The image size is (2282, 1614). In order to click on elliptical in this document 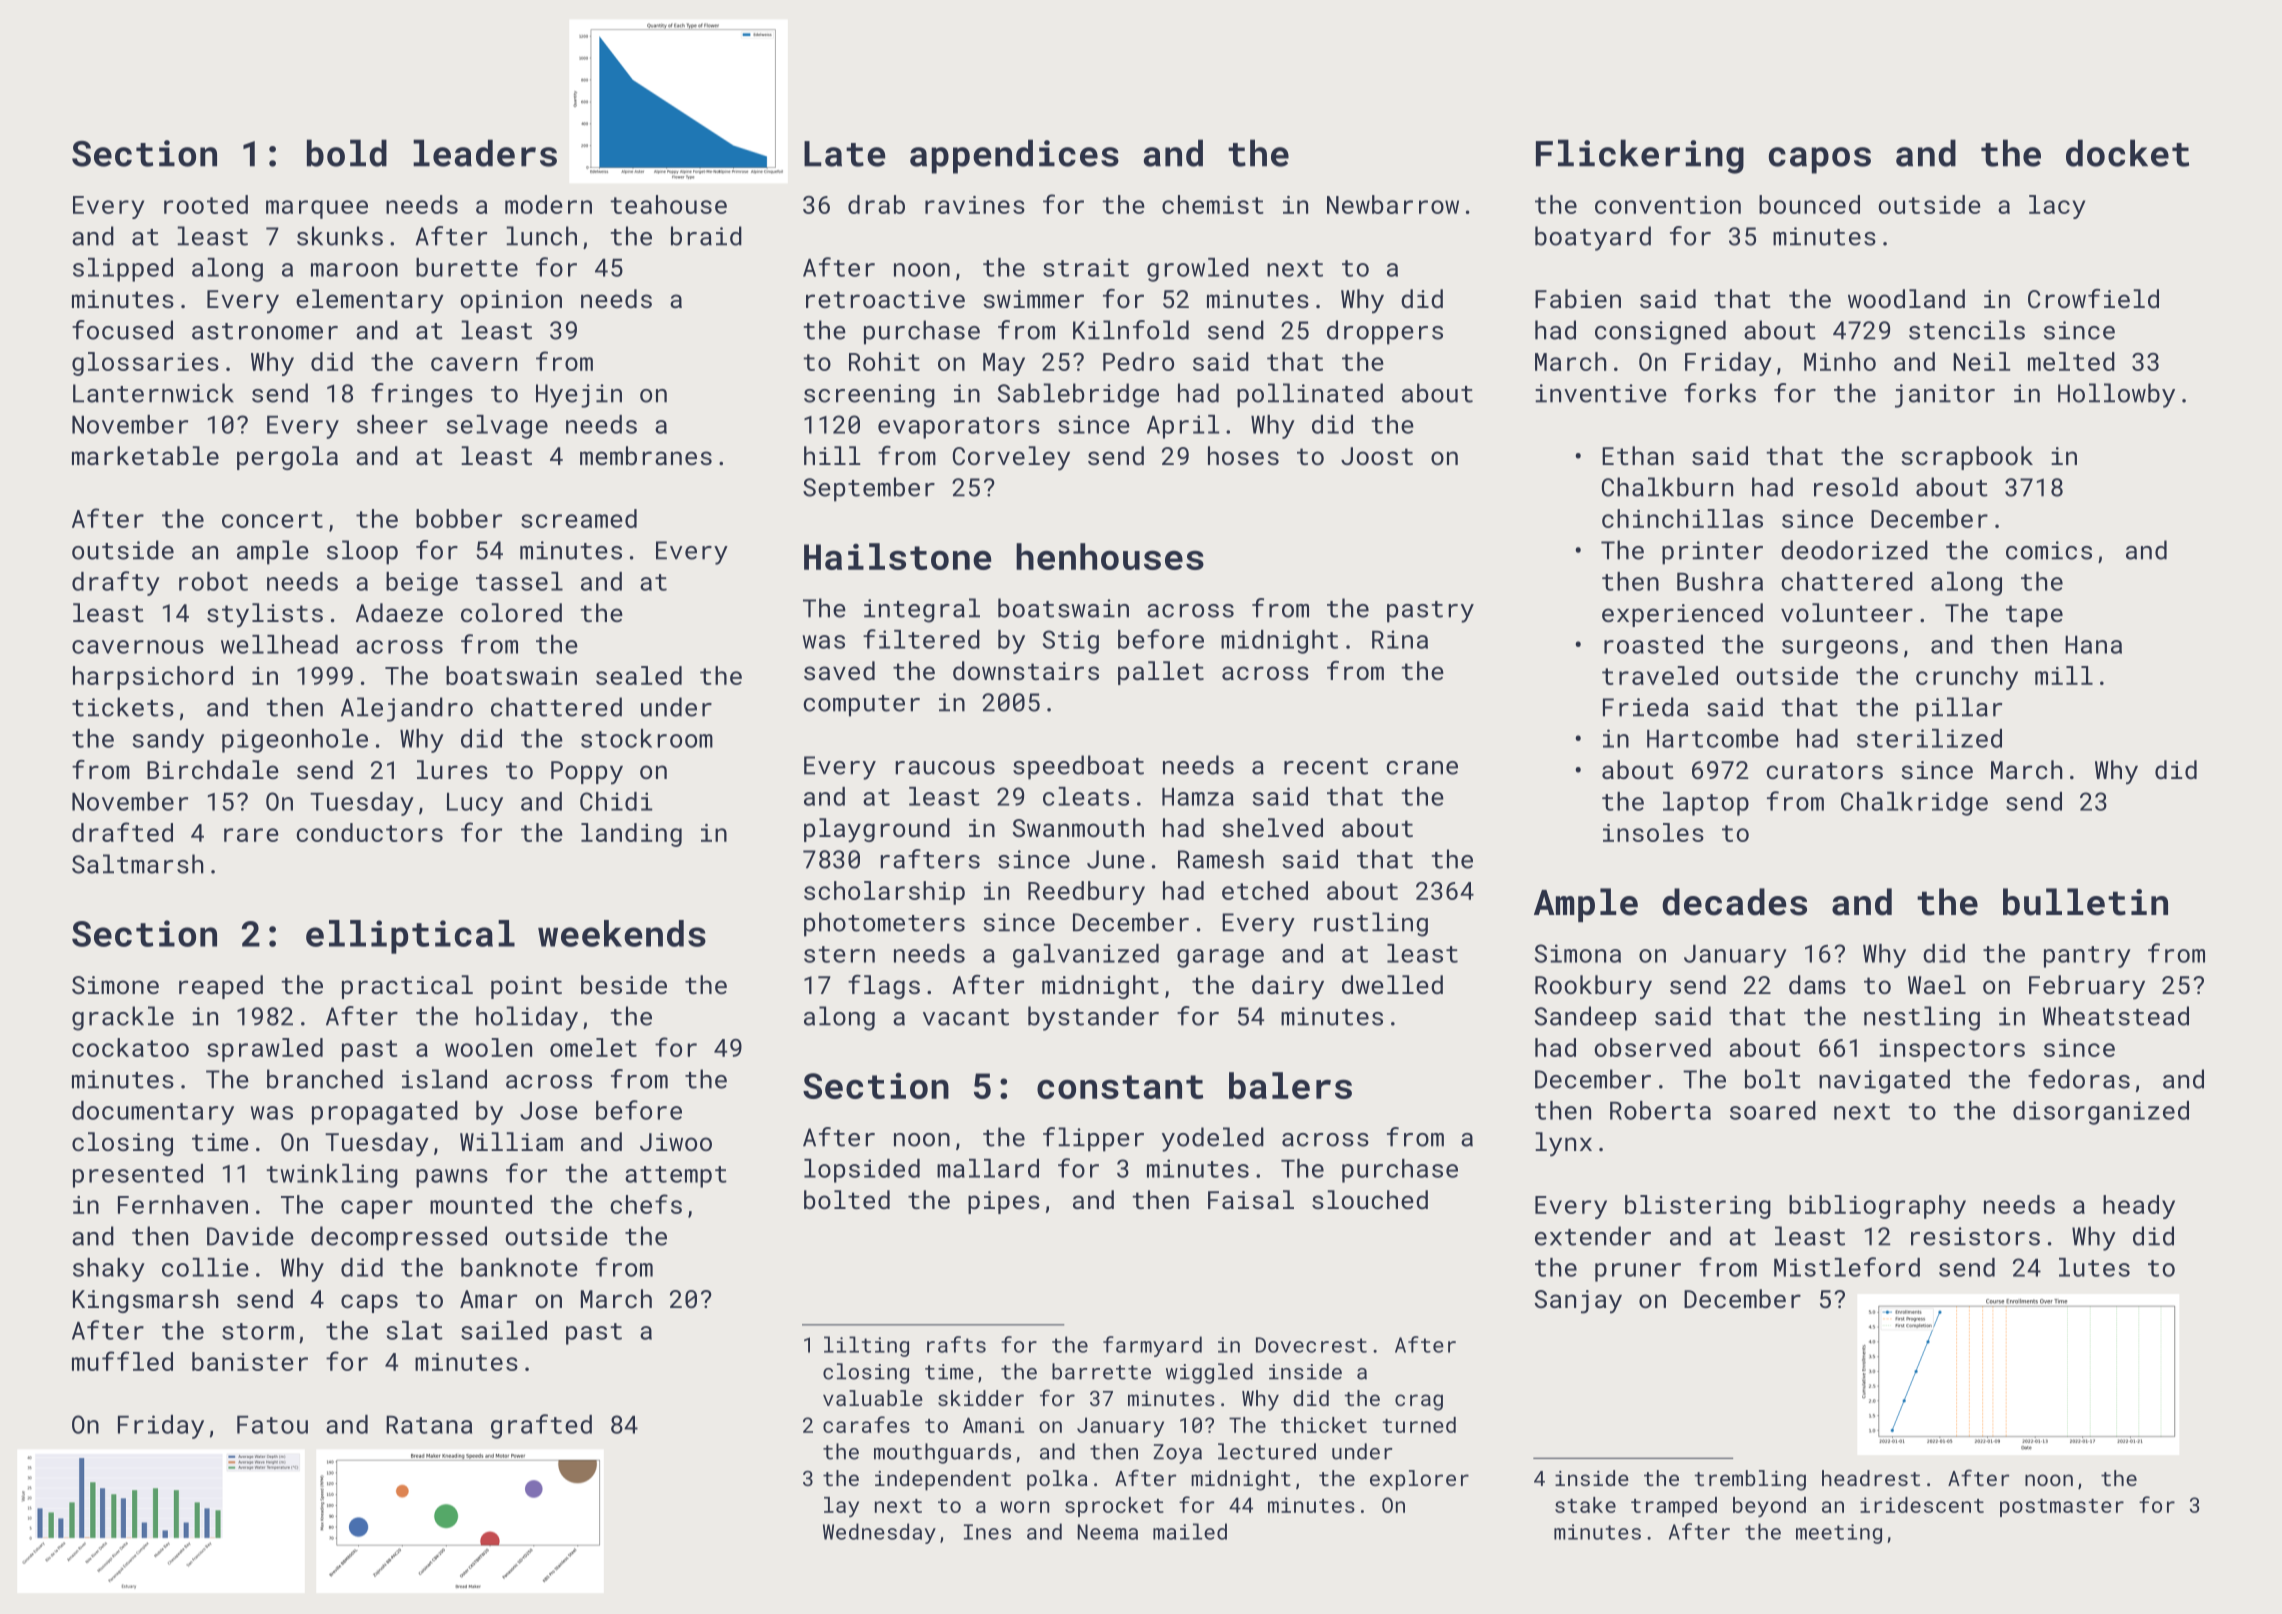, I will do `click(410, 937)`.
